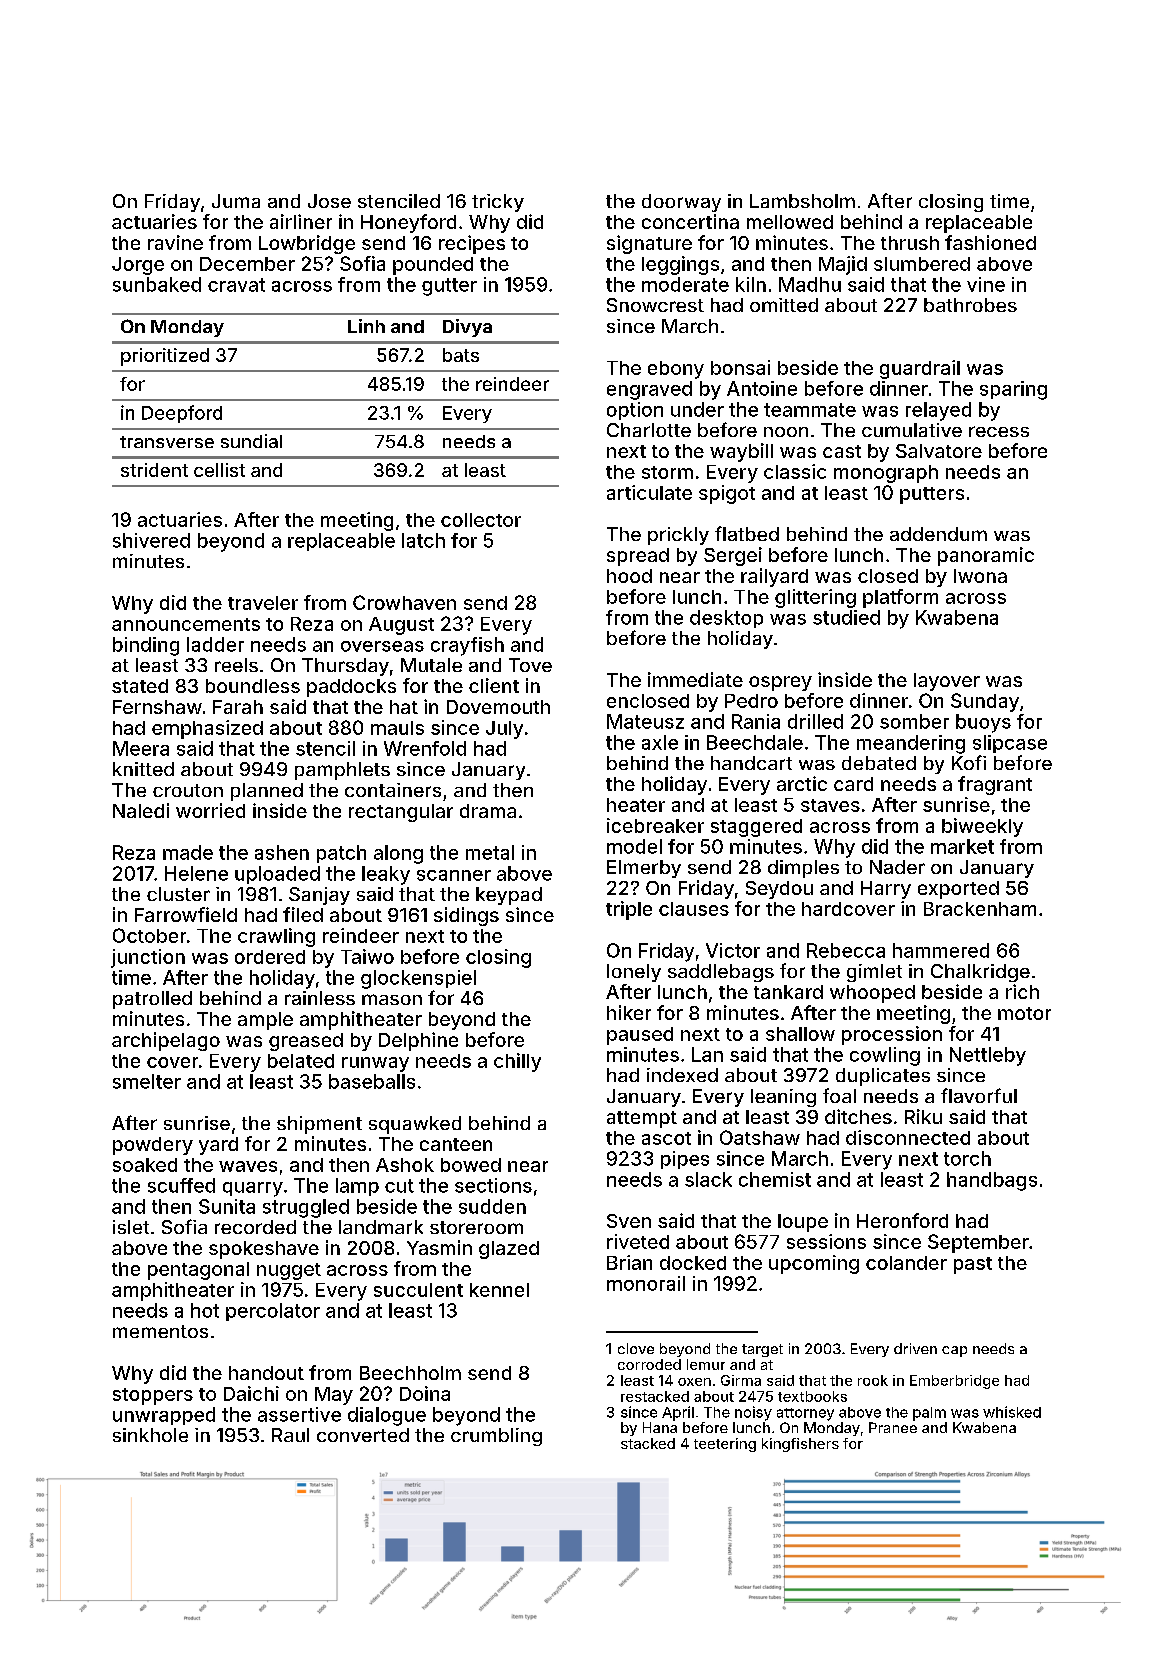 The image size is (1165, 1654). Describe the element at coordinates (517, 1062) in the screenshot. I see `chilly` at that location.
